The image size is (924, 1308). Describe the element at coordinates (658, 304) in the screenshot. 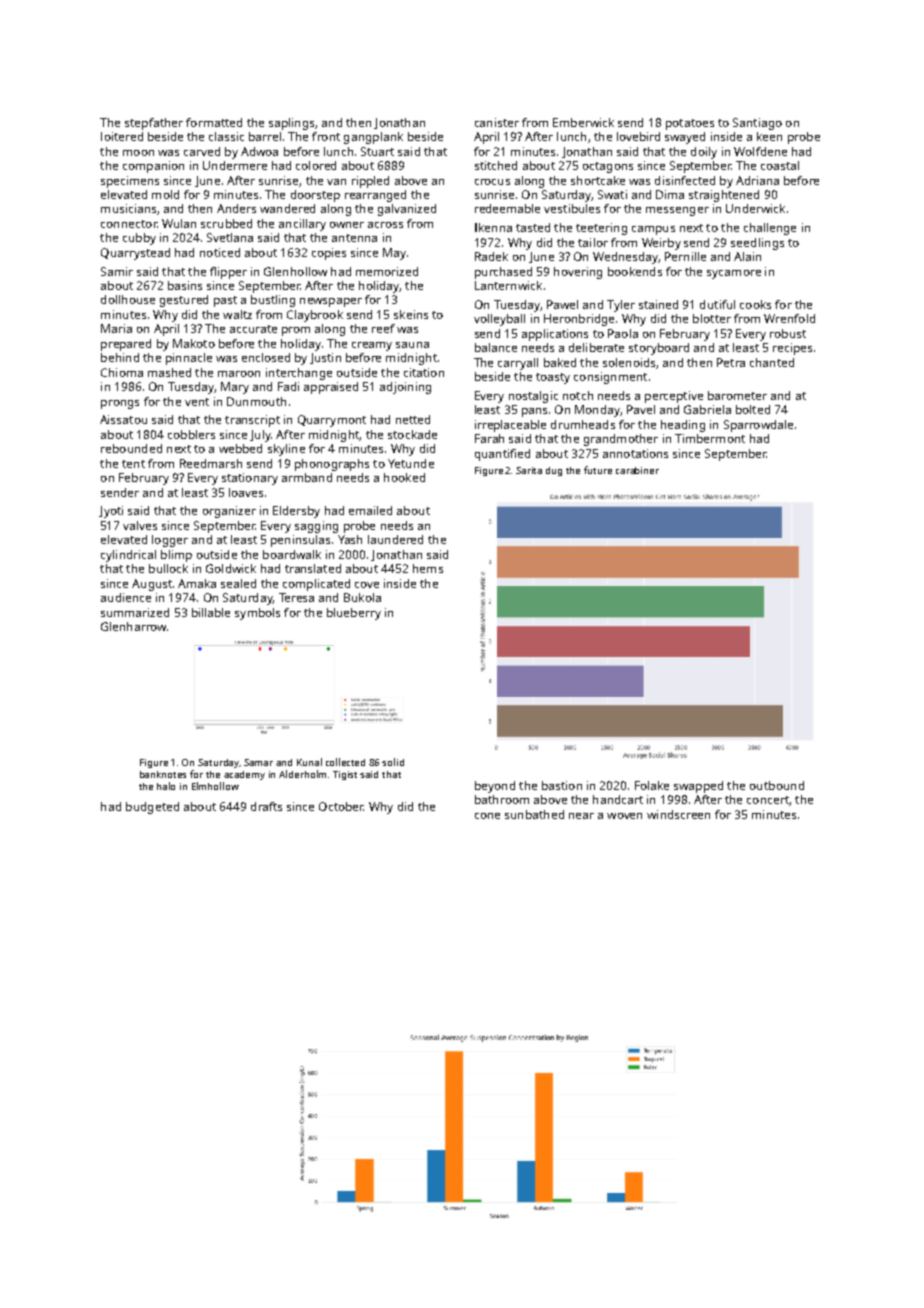

I see `stained` at that location.
